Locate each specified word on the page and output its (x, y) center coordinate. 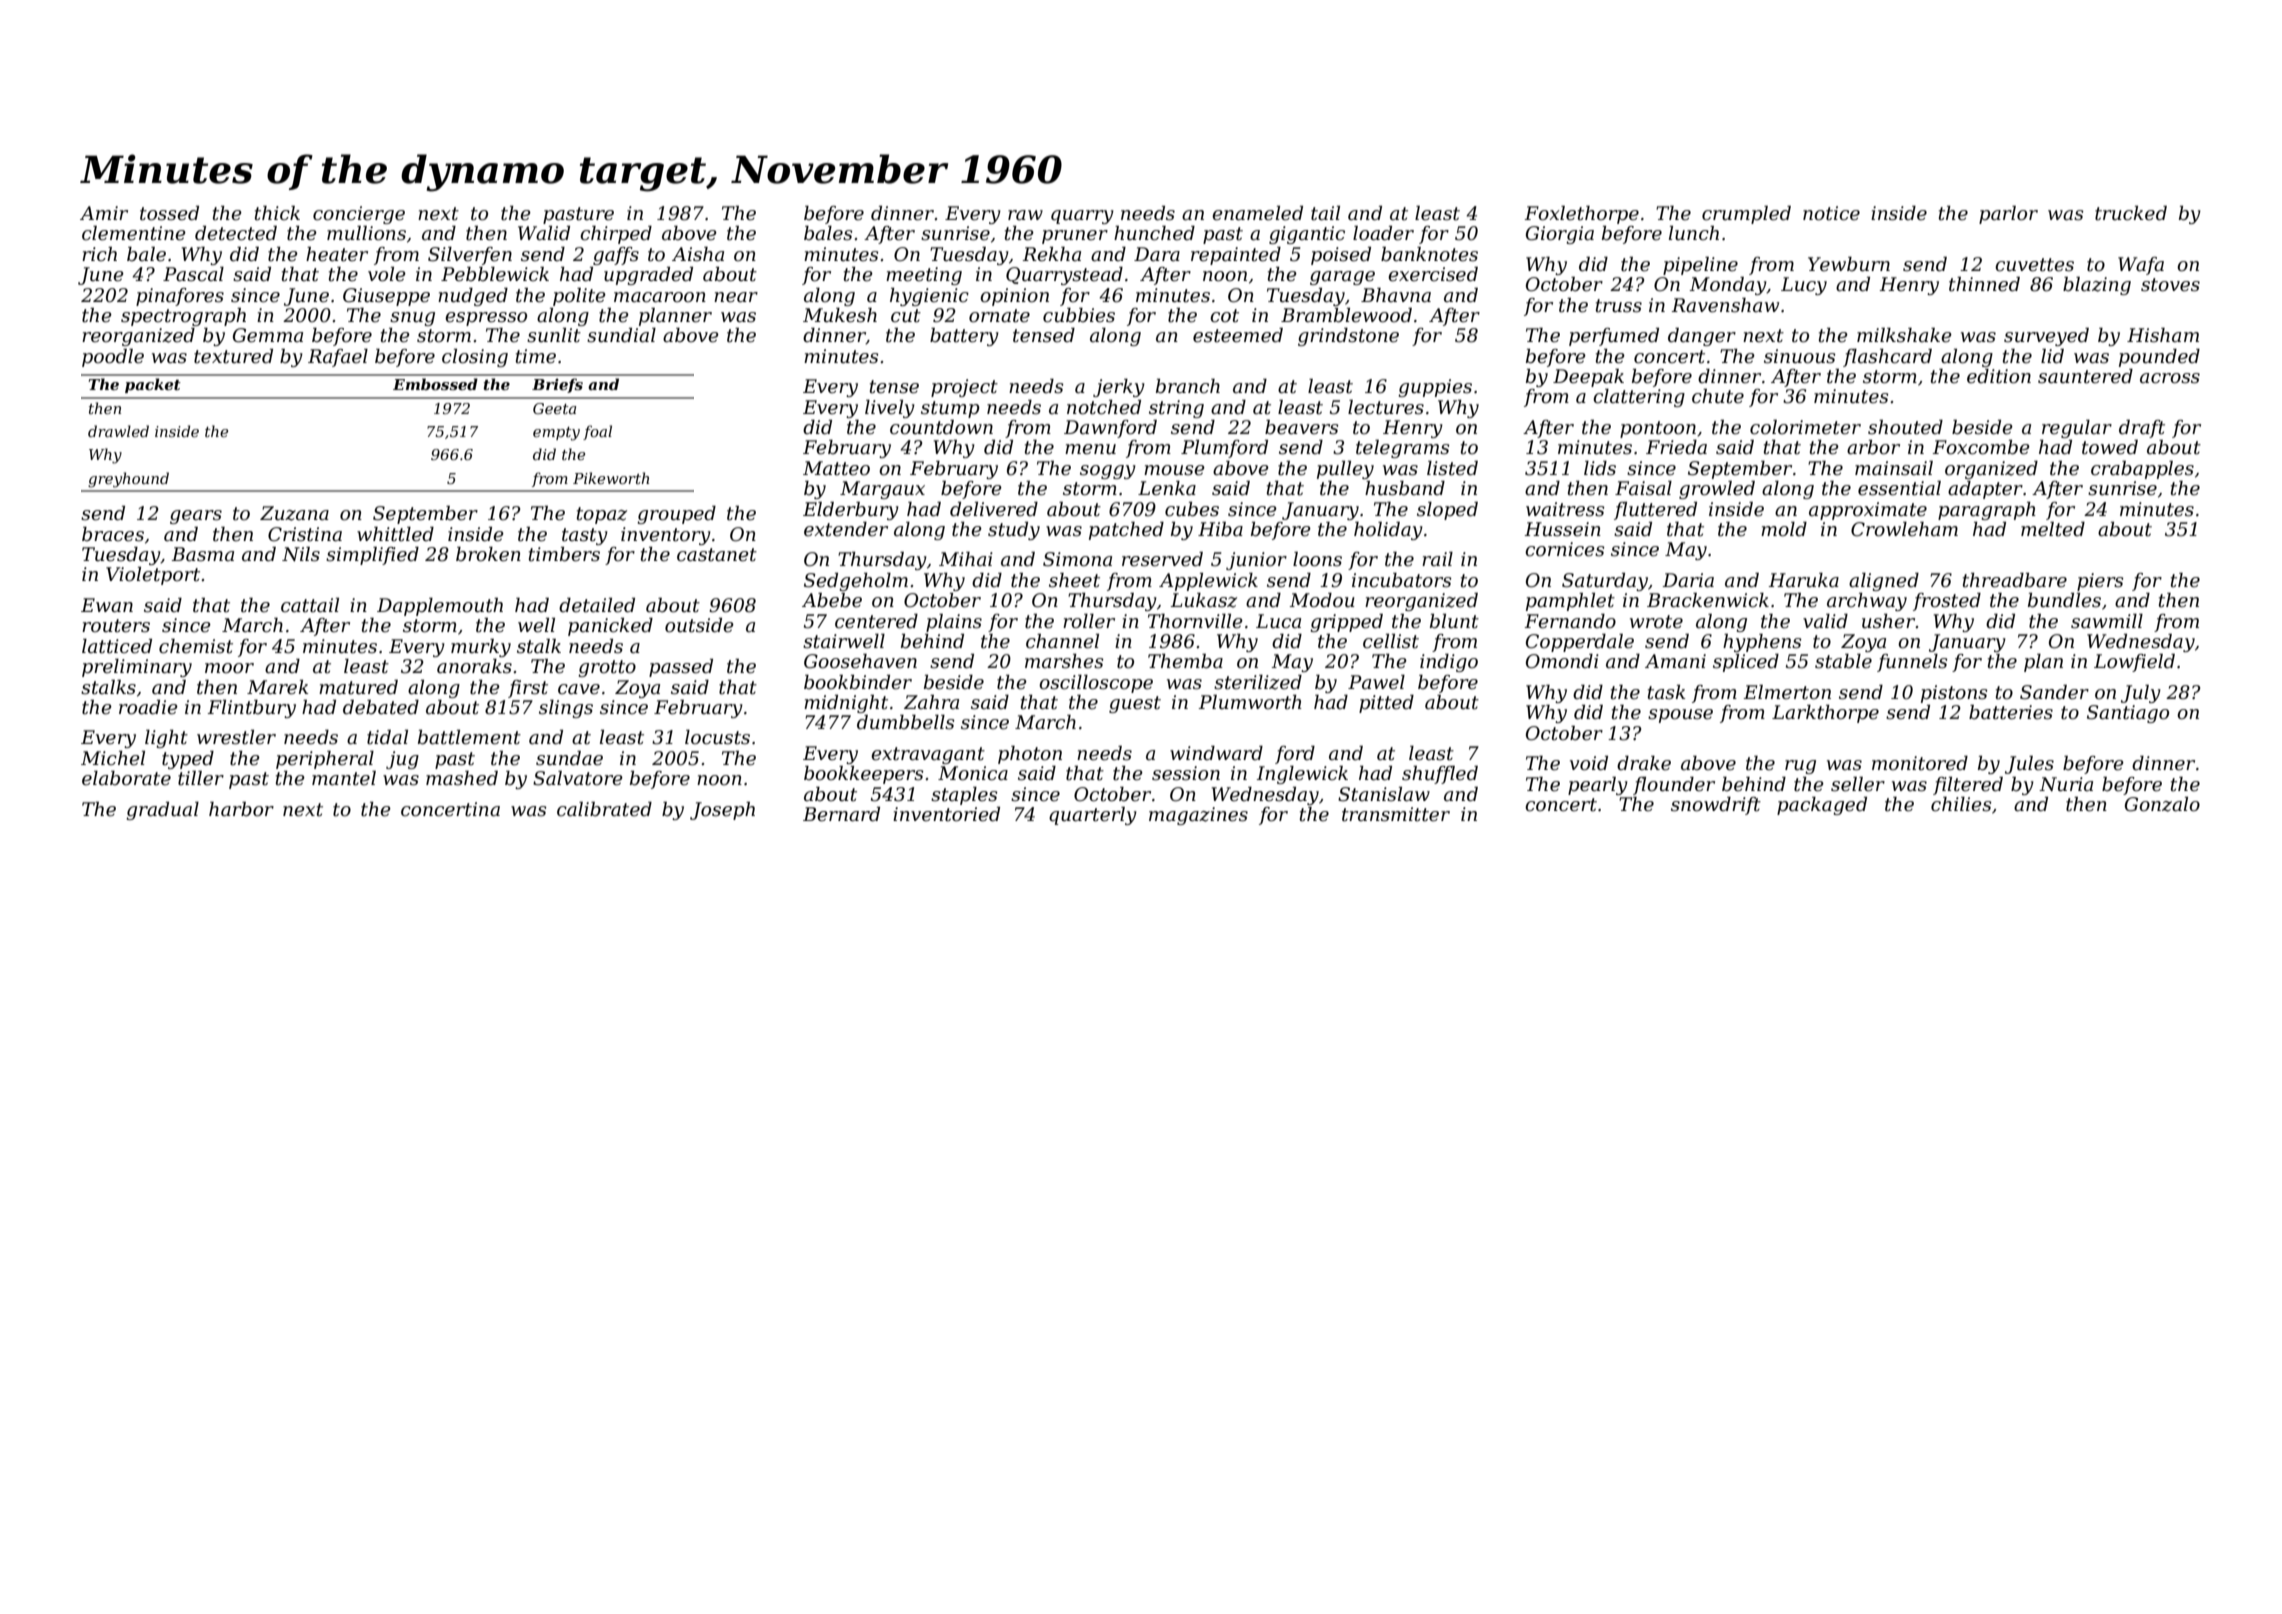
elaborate (126, 778)
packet (153, 385)
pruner (1075, 237)
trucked (2131, 213)
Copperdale (1580, 643)
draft (2142, 429)
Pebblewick (495, 274)
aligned (1884, 582)
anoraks (474, 666)
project (964, 388)
